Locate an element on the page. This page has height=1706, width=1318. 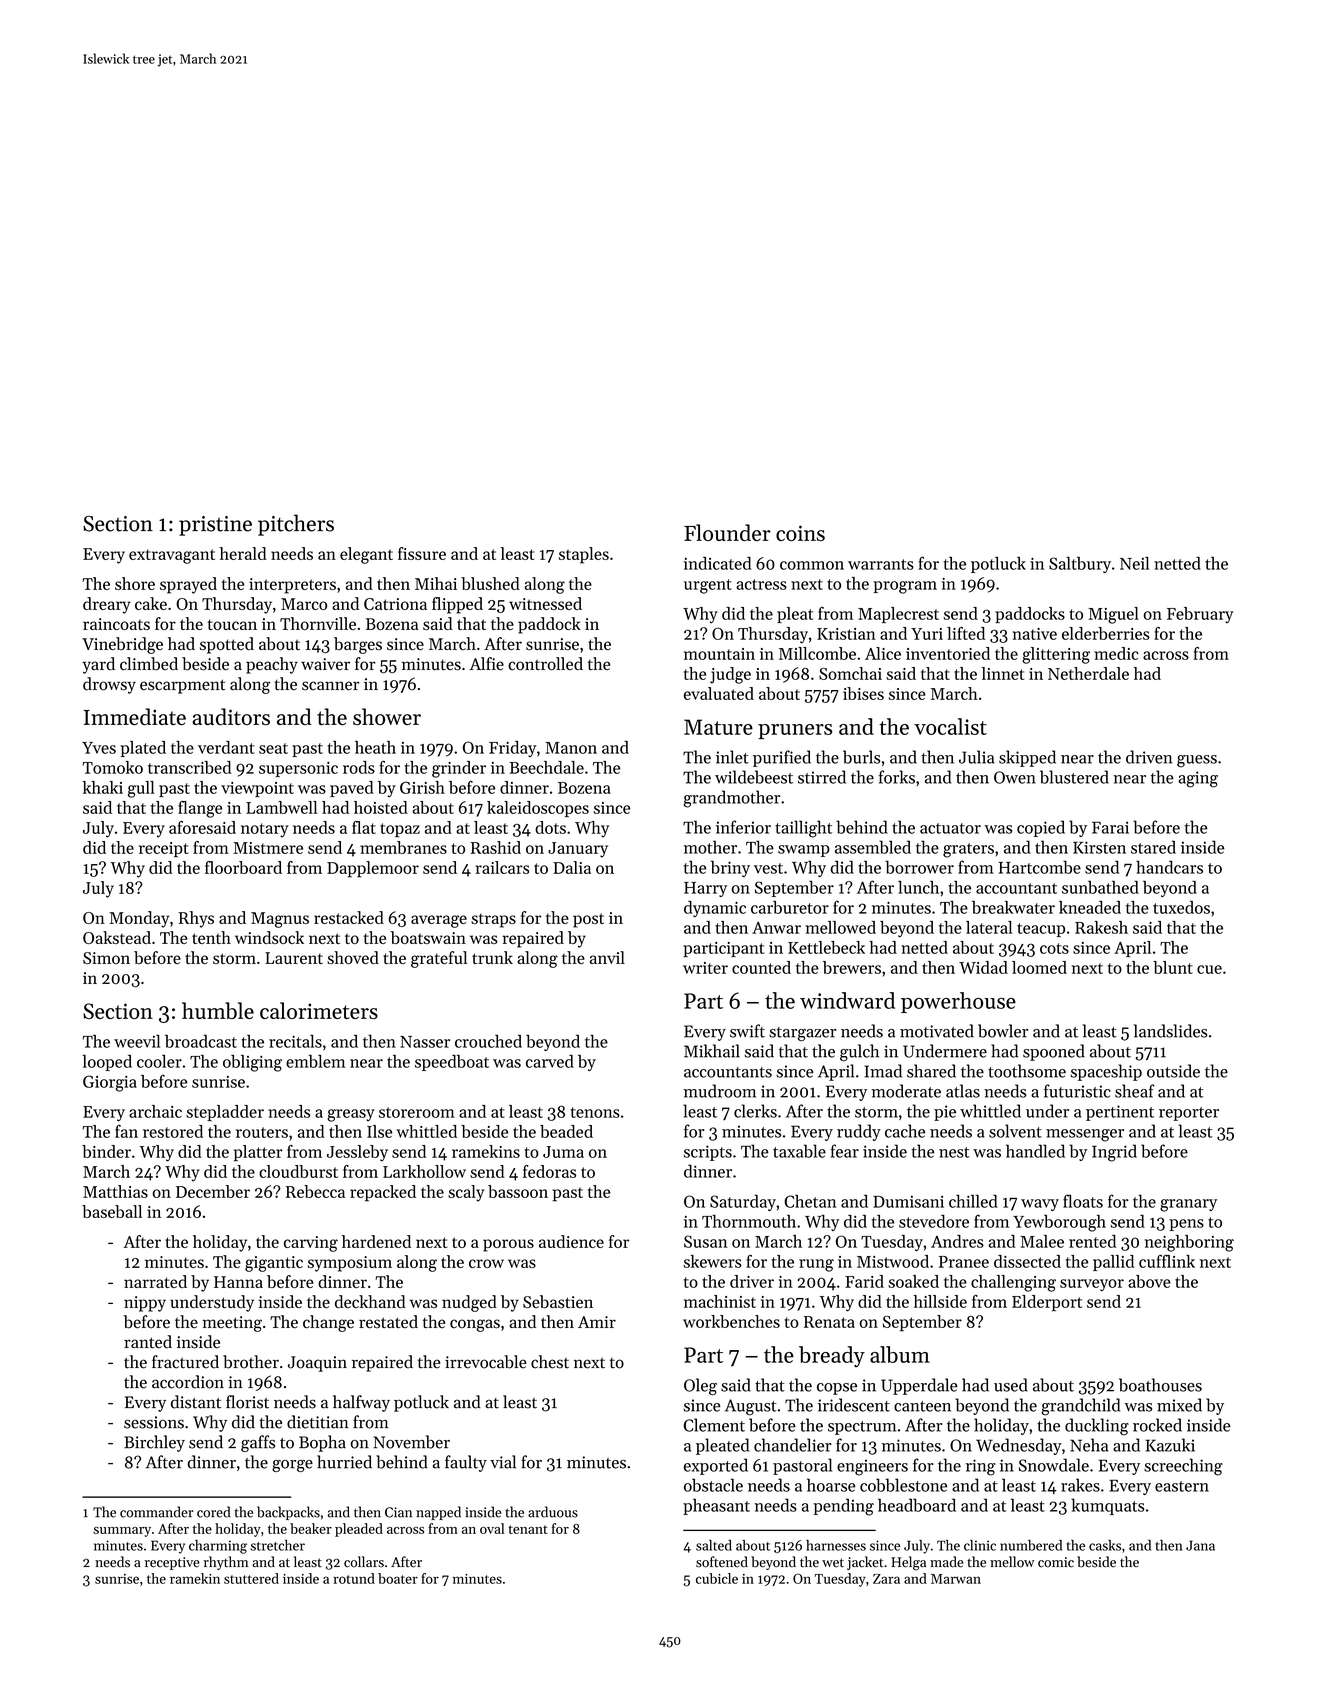
inferior is located at coordinates (743, 827).
